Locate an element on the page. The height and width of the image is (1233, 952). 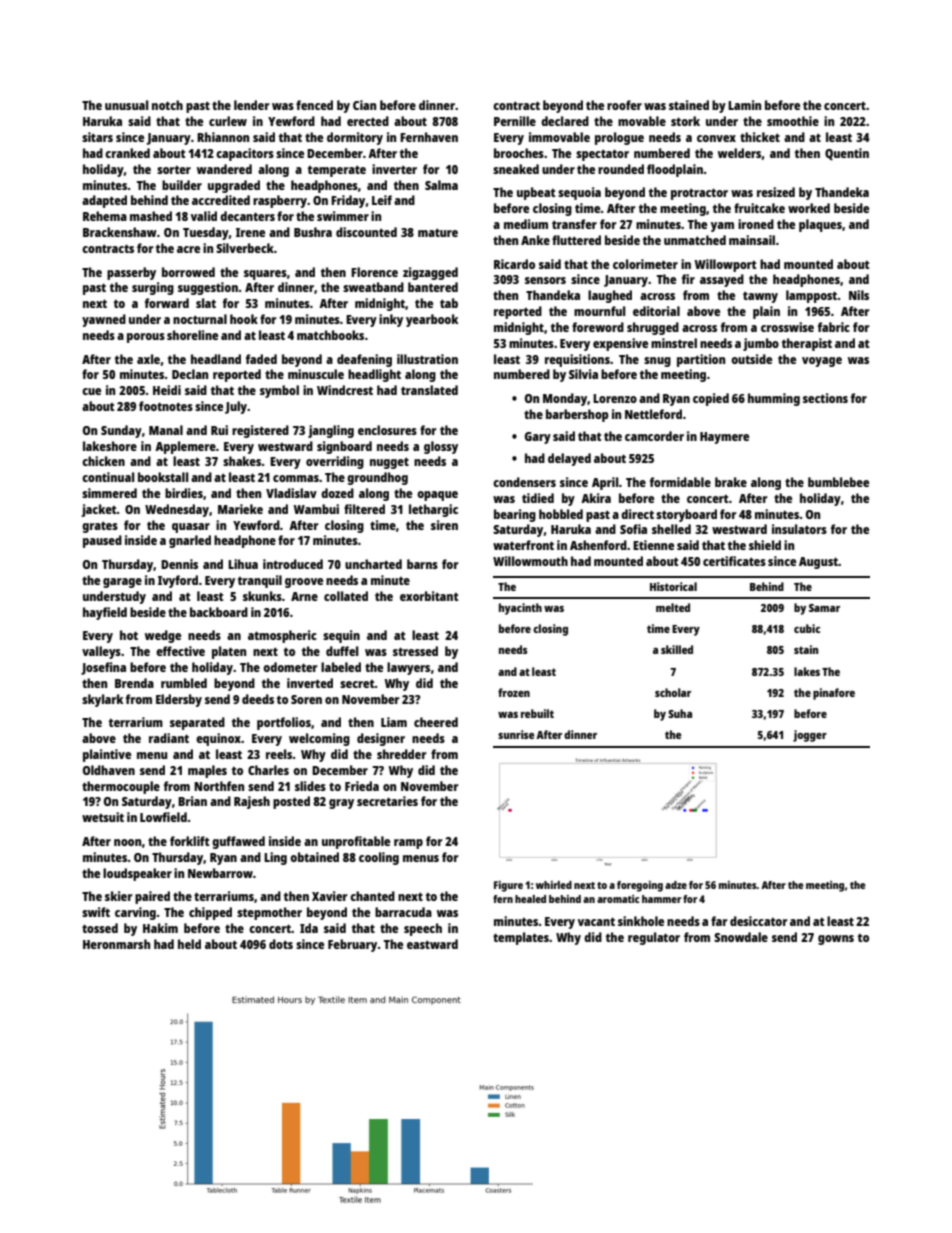
Lamin is located at coordinates (744, 105).
